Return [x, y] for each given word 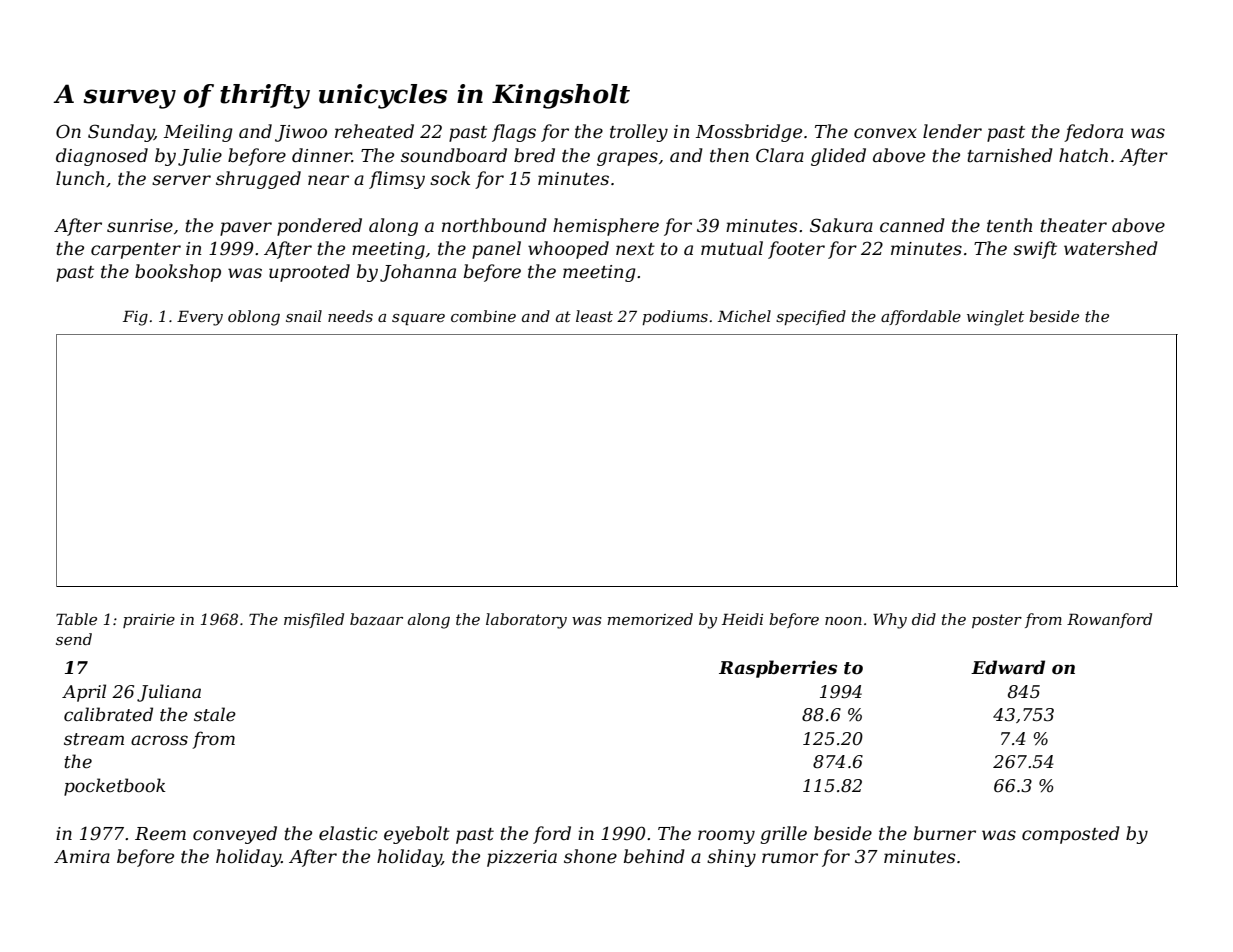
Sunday [121, 133]
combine [483, 316]
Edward [1008, 667]
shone [590, 856]
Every [200, 318]
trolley [639, 133]
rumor [790, 858]
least [594, 316]
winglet [995, 318]
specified [811, 317]
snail [304, 316]
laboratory [526, 621]
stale [215, 714]
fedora [1093, 133]
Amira [82, 856]
